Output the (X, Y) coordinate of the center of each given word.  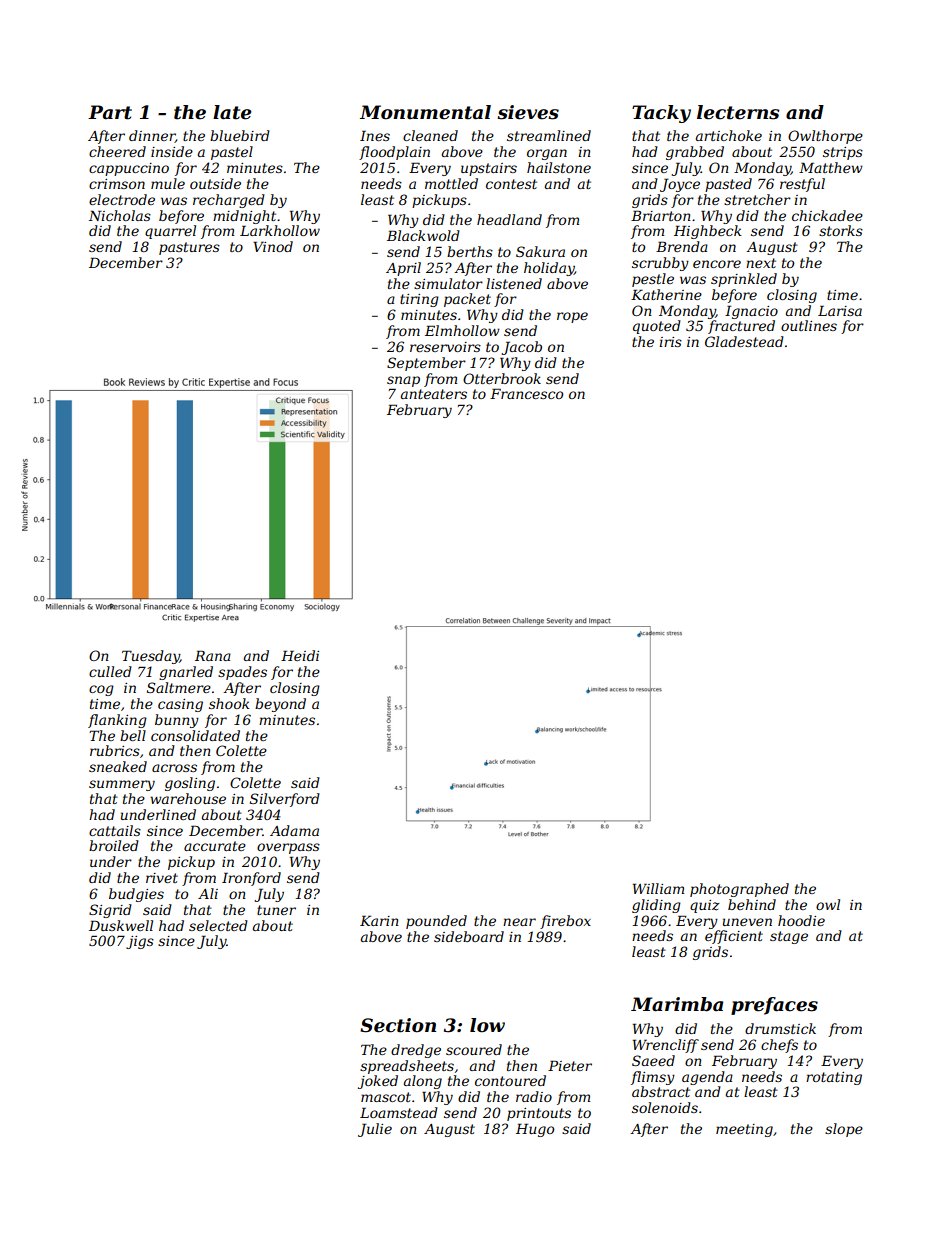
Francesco (526, 393)
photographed (739, 890)
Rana (213, 655)
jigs (140, 942)
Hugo (535, 1130)
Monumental (425, 112)
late (232, 112)
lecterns (738, 112)
